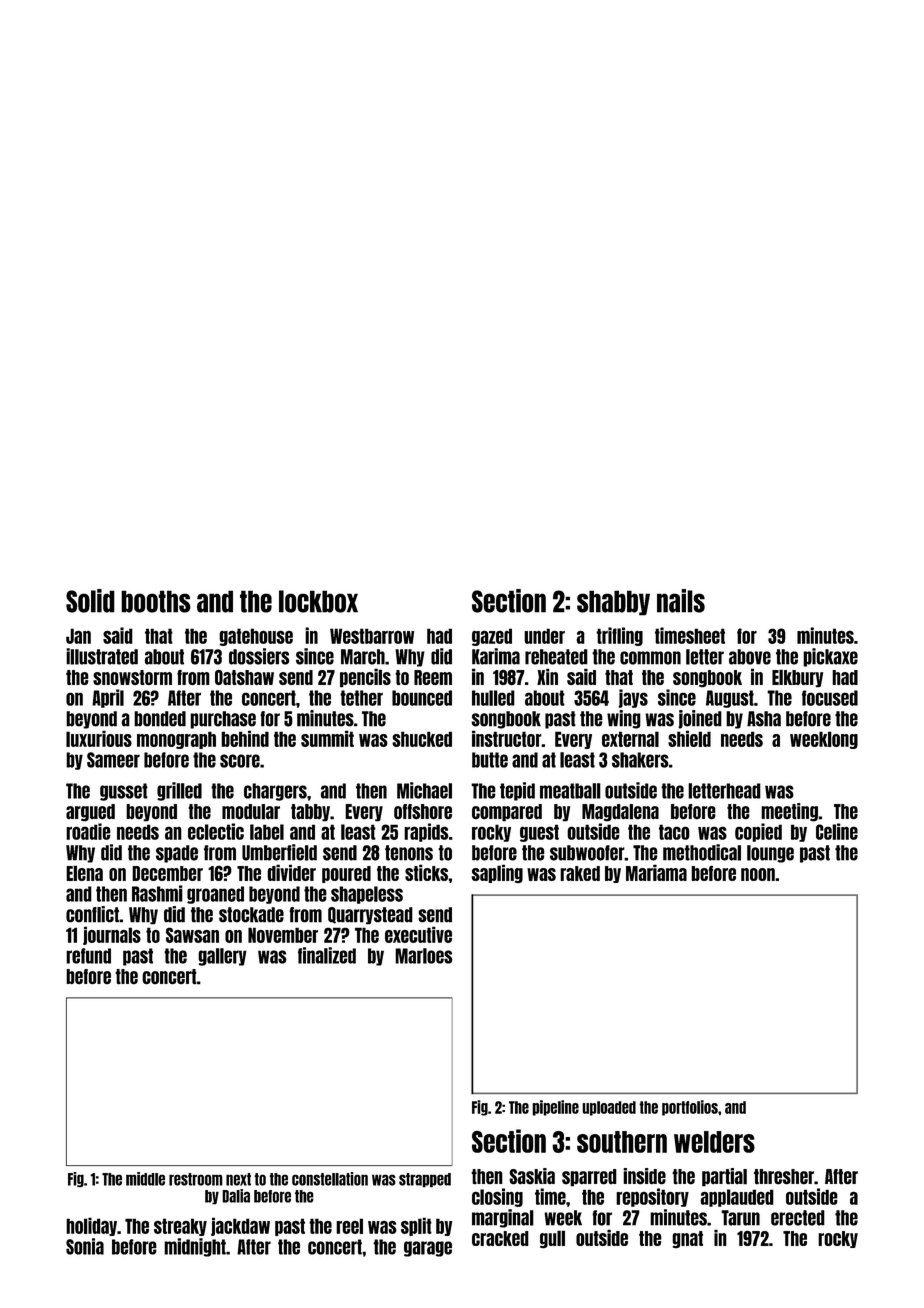  What do you see at coordinates (428, 1249) in the image?
I see `garage` at bounding box center [428, 1249].
